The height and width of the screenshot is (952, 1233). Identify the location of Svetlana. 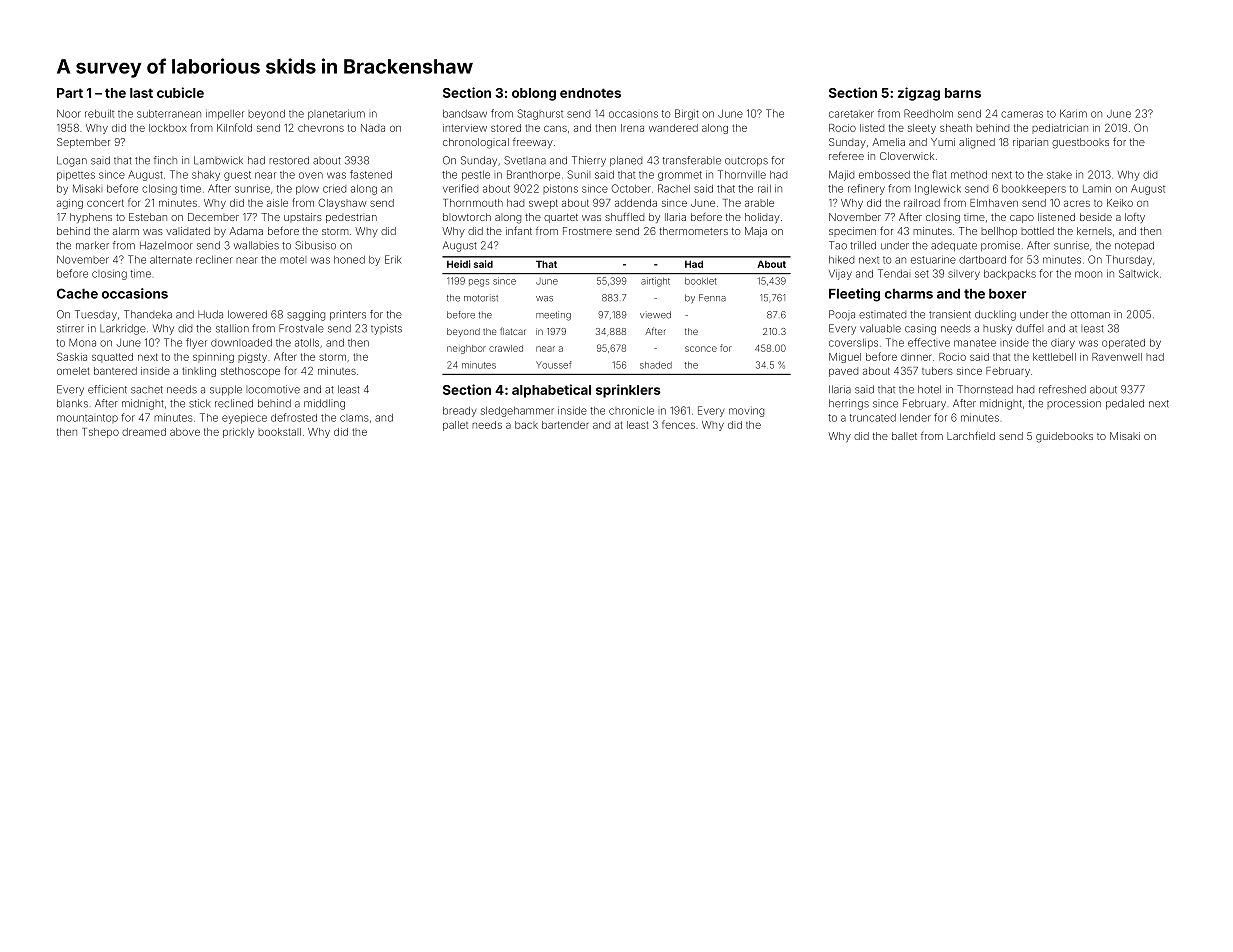
(525, 160).
